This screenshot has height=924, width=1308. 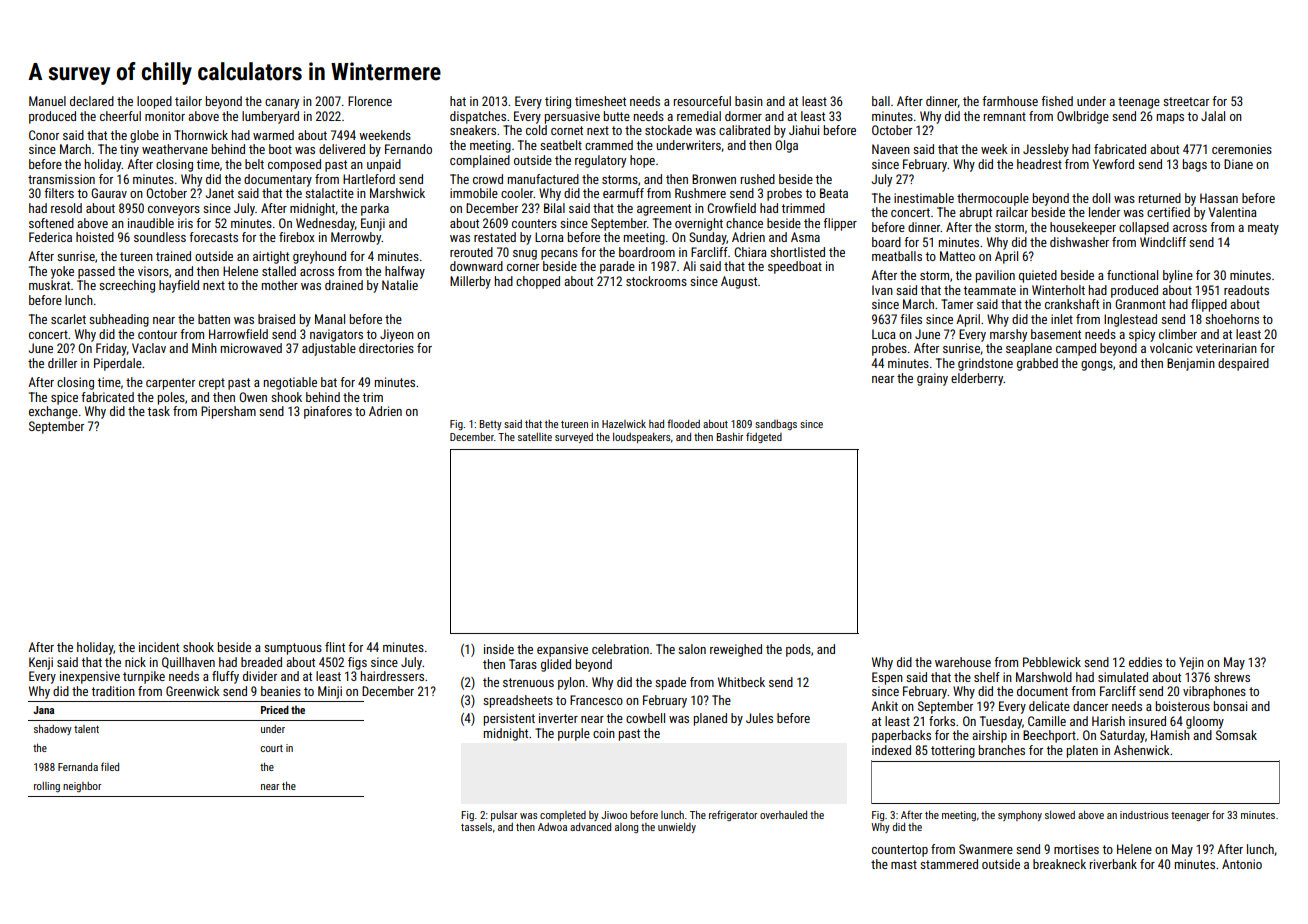 I want to click on boot, so click(x=280, y=149).
